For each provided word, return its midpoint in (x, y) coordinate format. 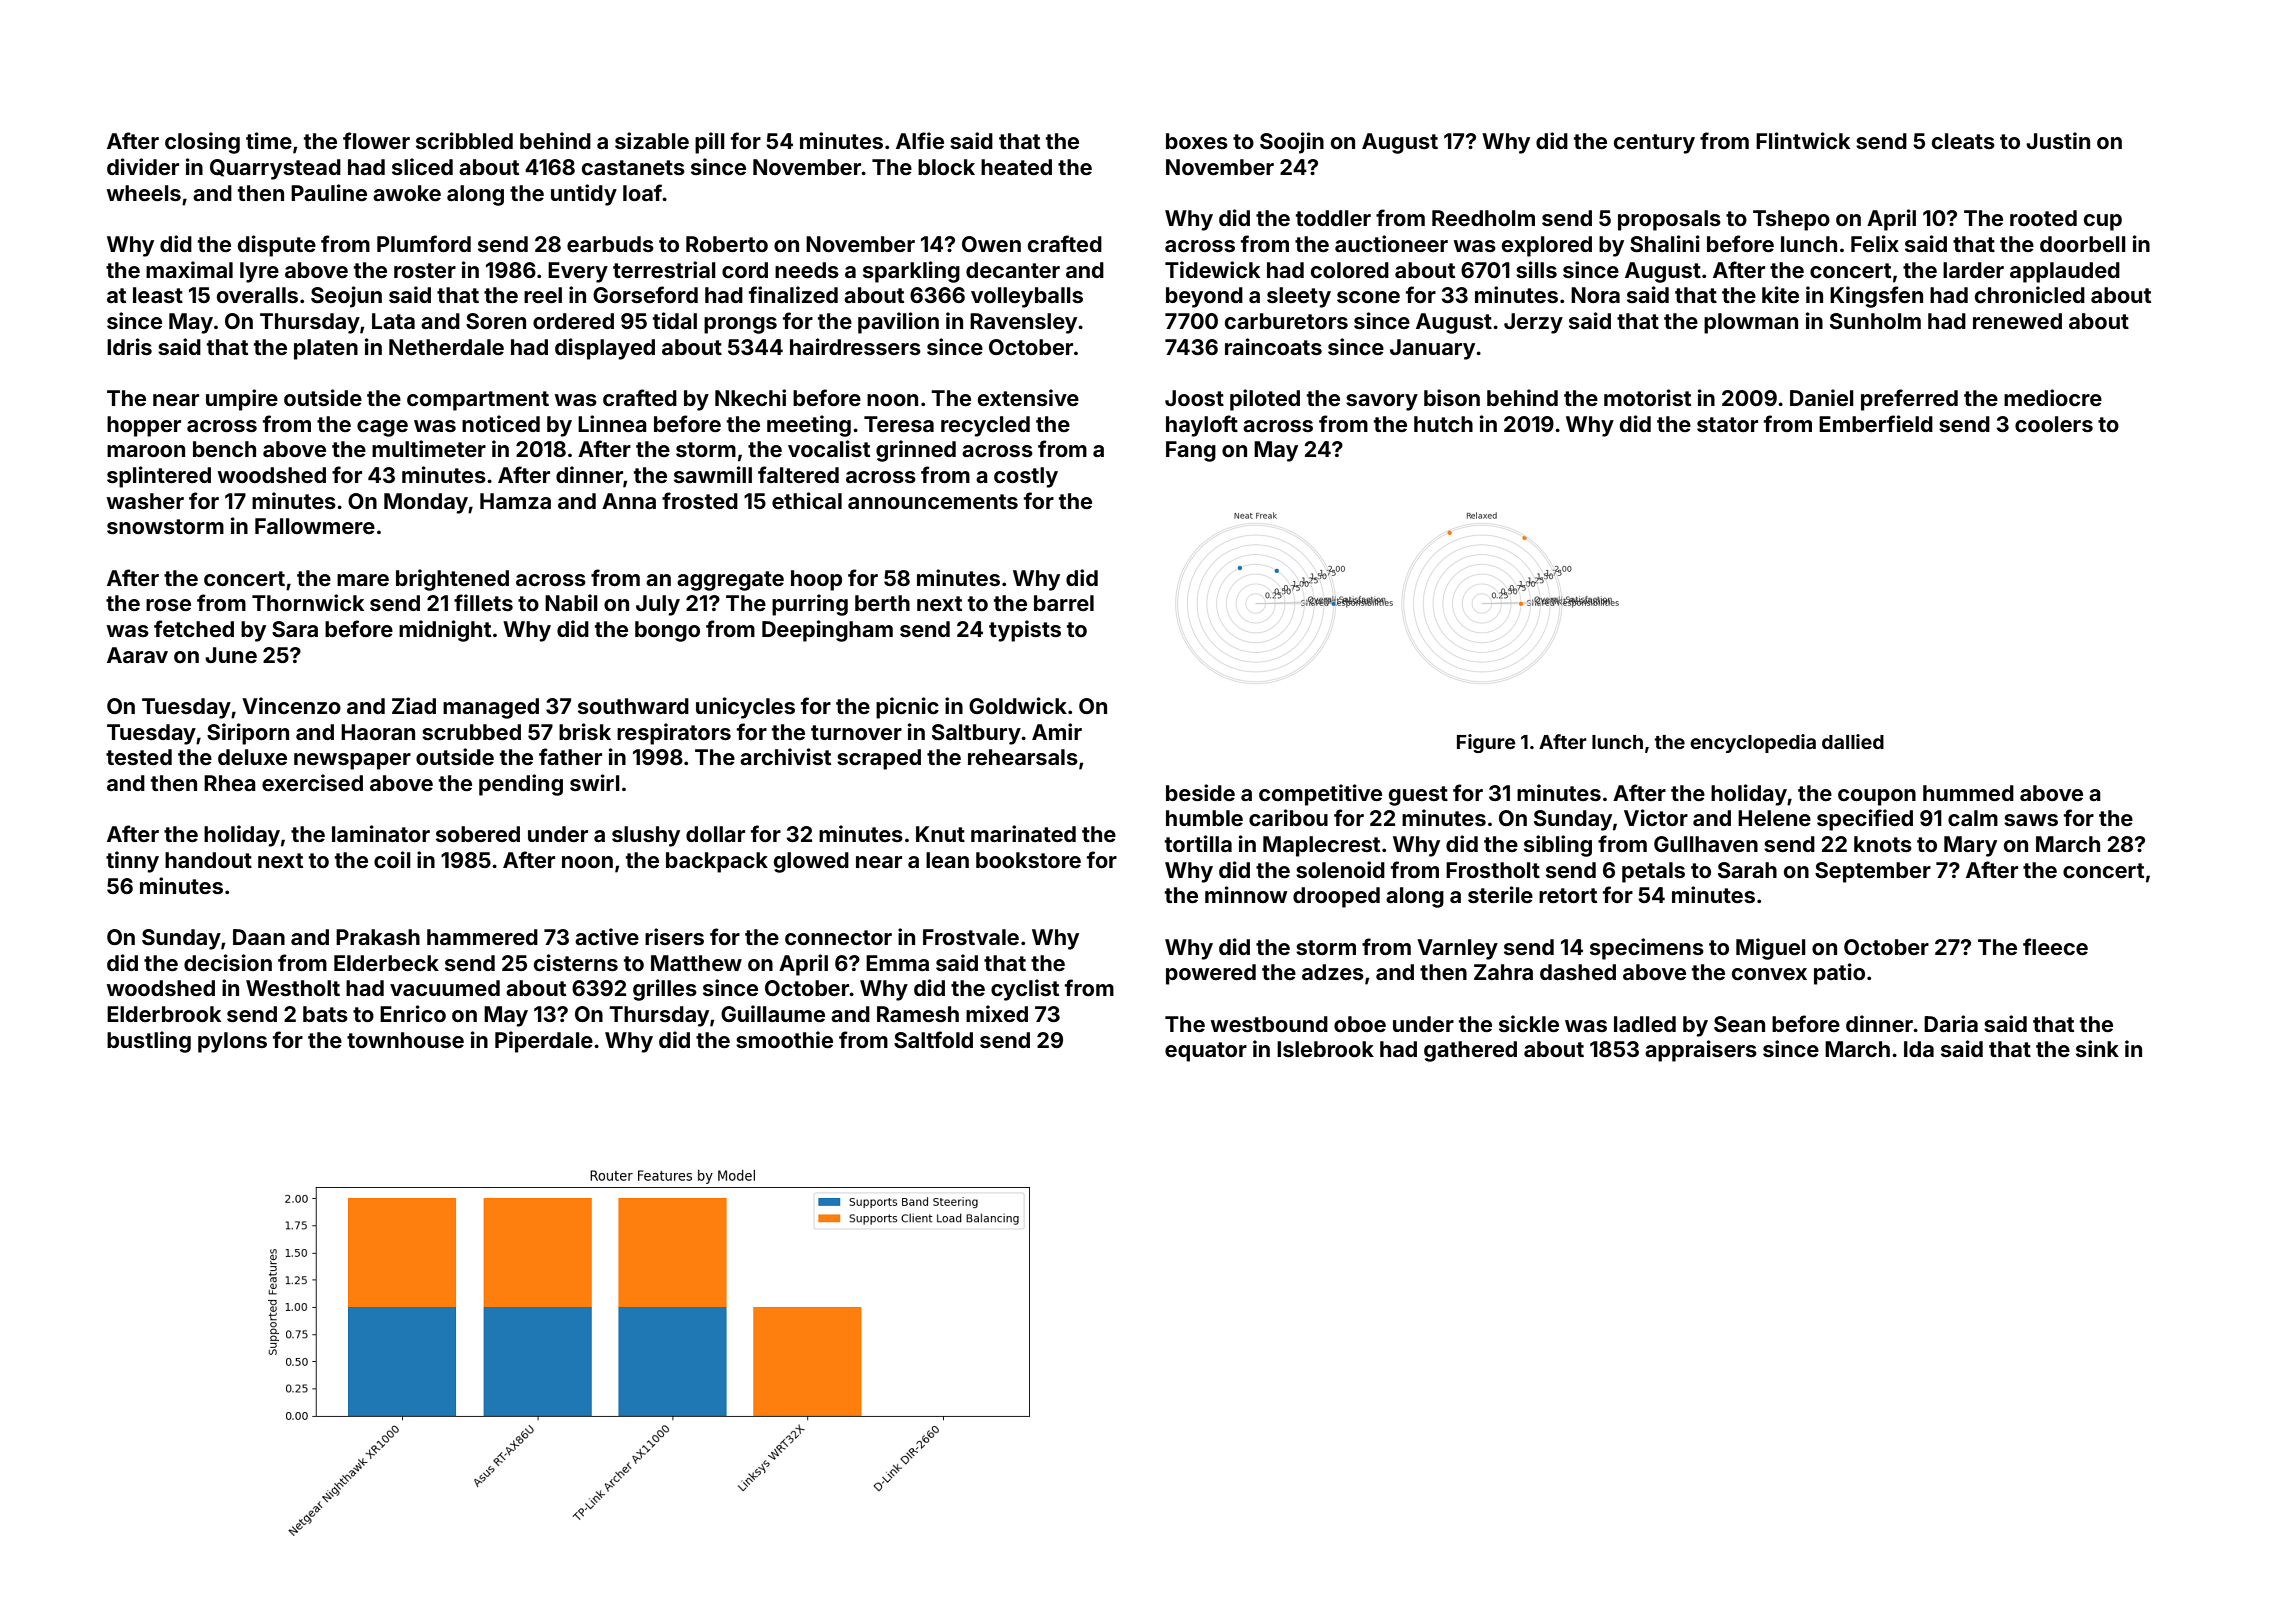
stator (1727, 424)
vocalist (829, 448)
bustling (149, 1042)
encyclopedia (1753, 743)
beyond (1204, 297)
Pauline (329, 192)
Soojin (1292, 143)
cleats (1963, 141)
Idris (129, 346)
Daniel (1822, 397)
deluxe (252, 757)
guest (1418, 796)
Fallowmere (315, 526)
